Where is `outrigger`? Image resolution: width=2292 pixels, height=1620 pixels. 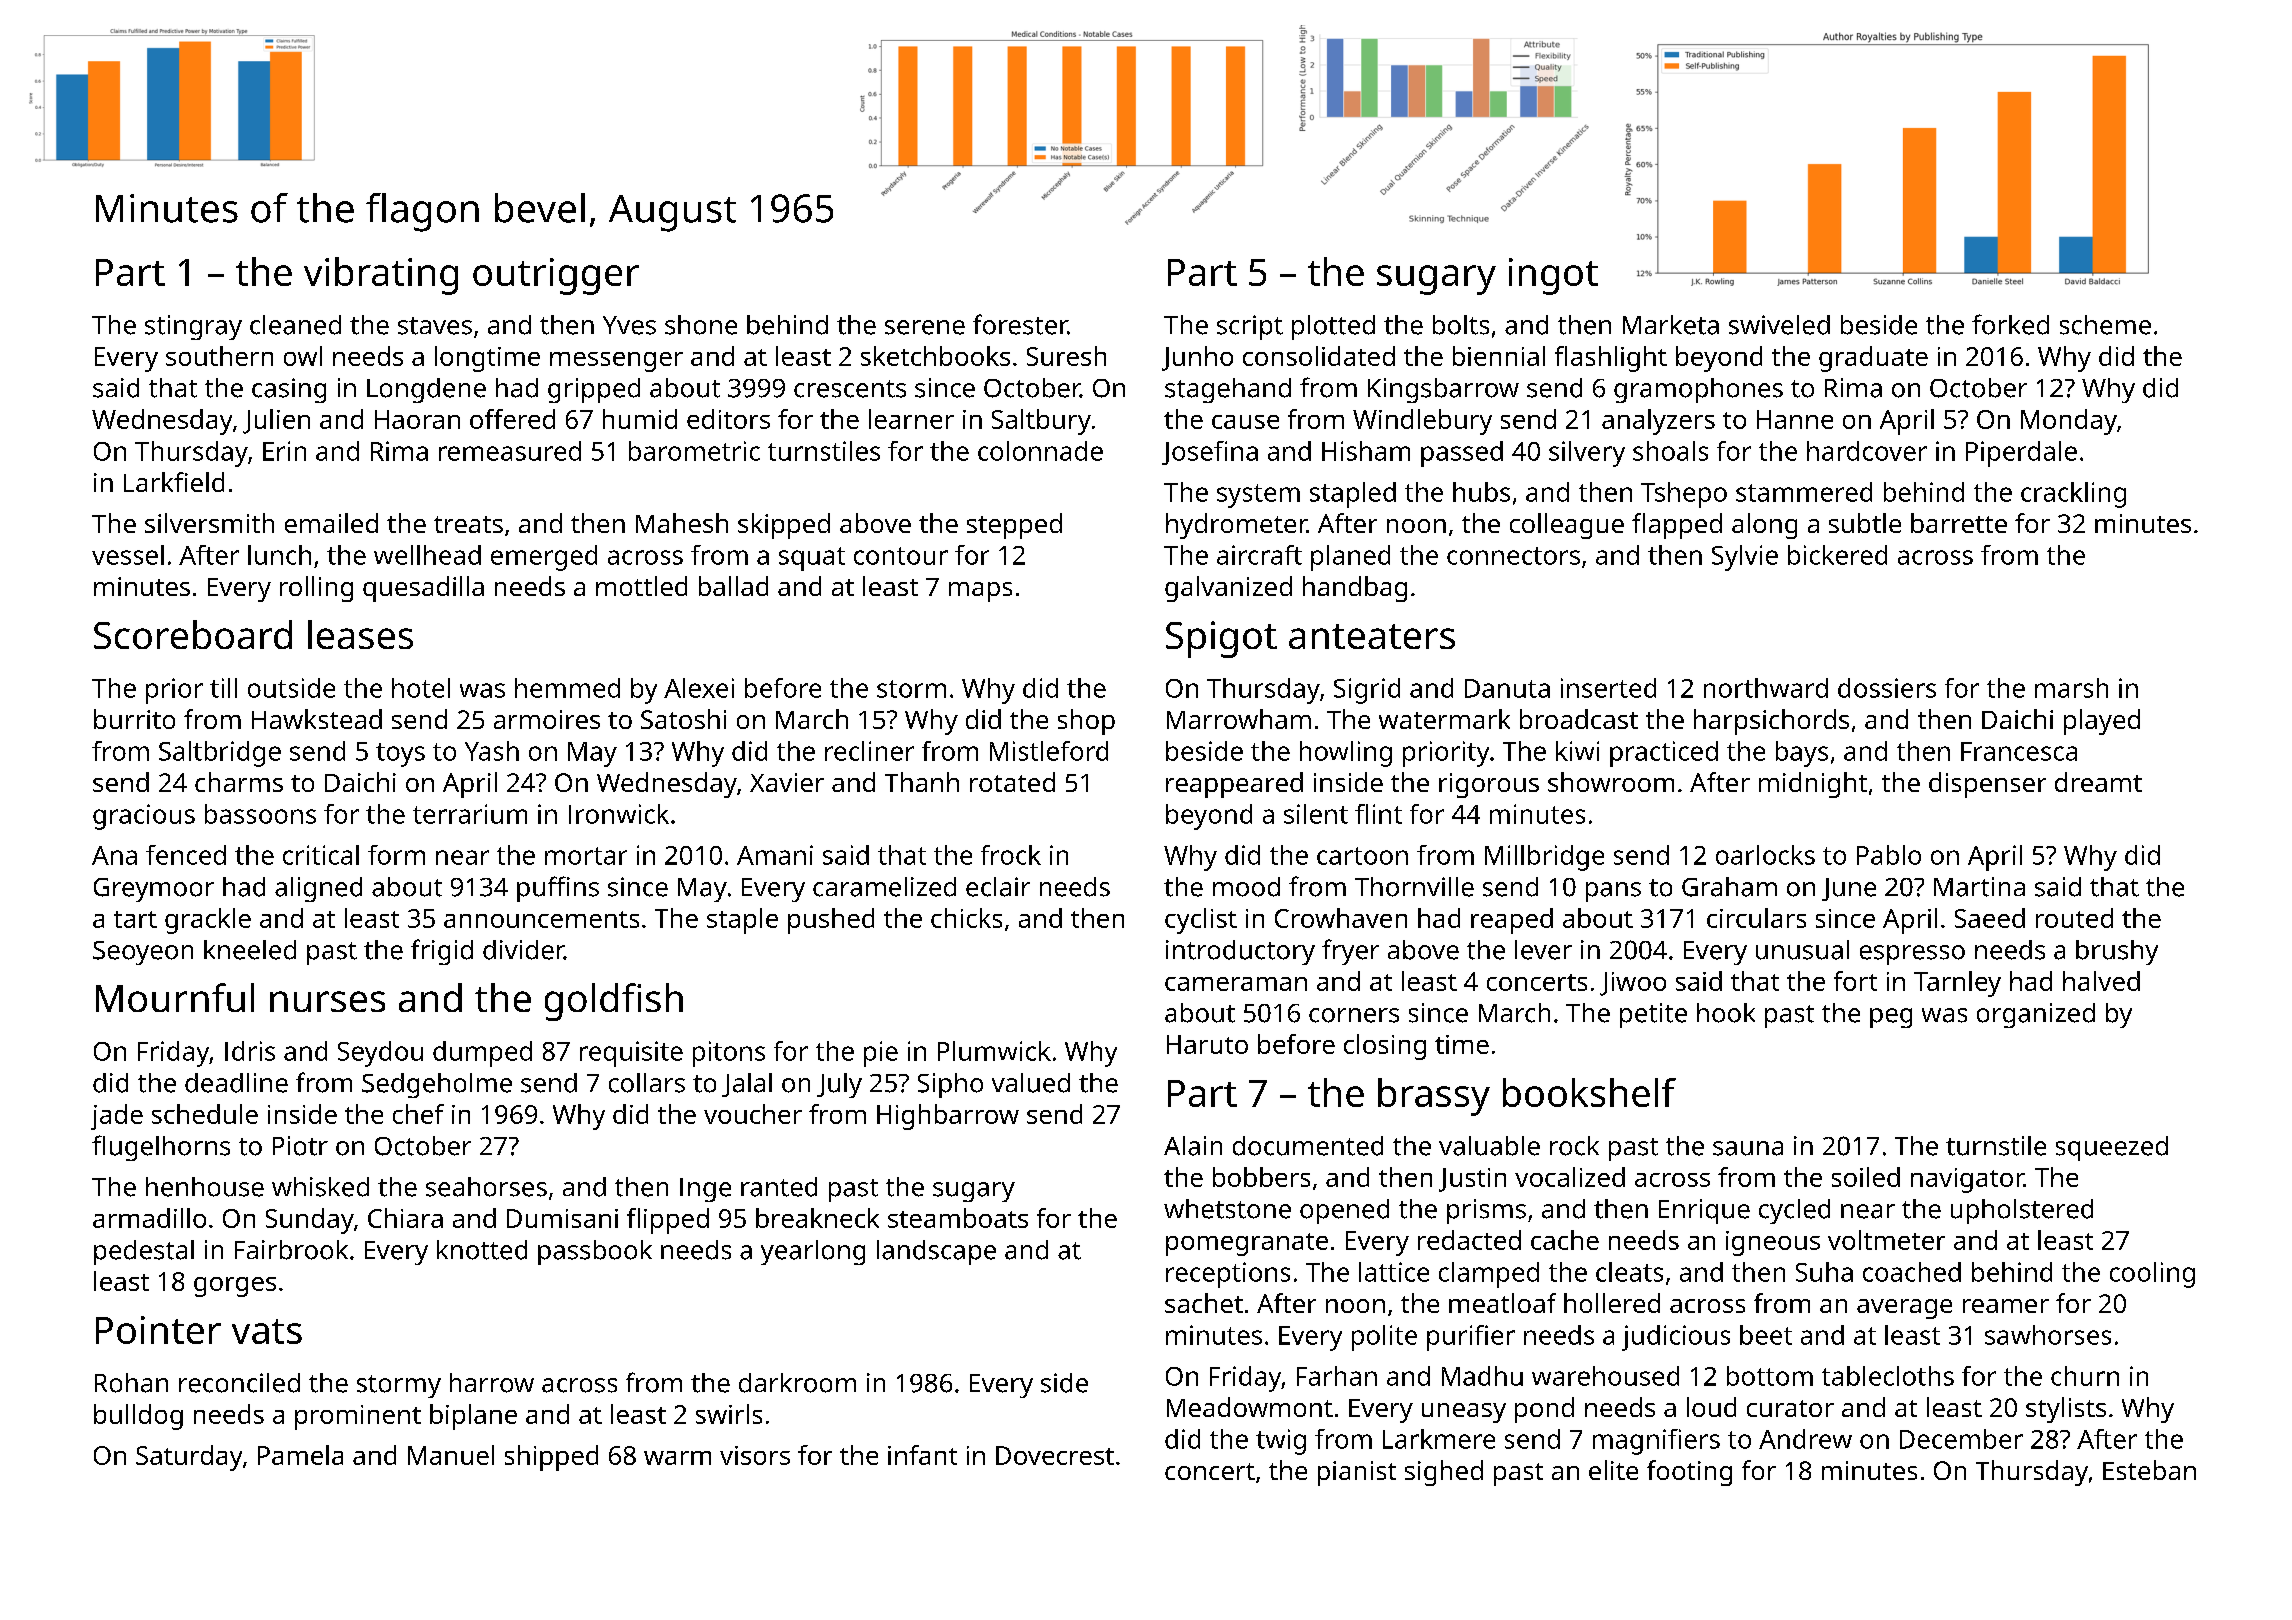
outrigger is located at coordinates (556, 276).
